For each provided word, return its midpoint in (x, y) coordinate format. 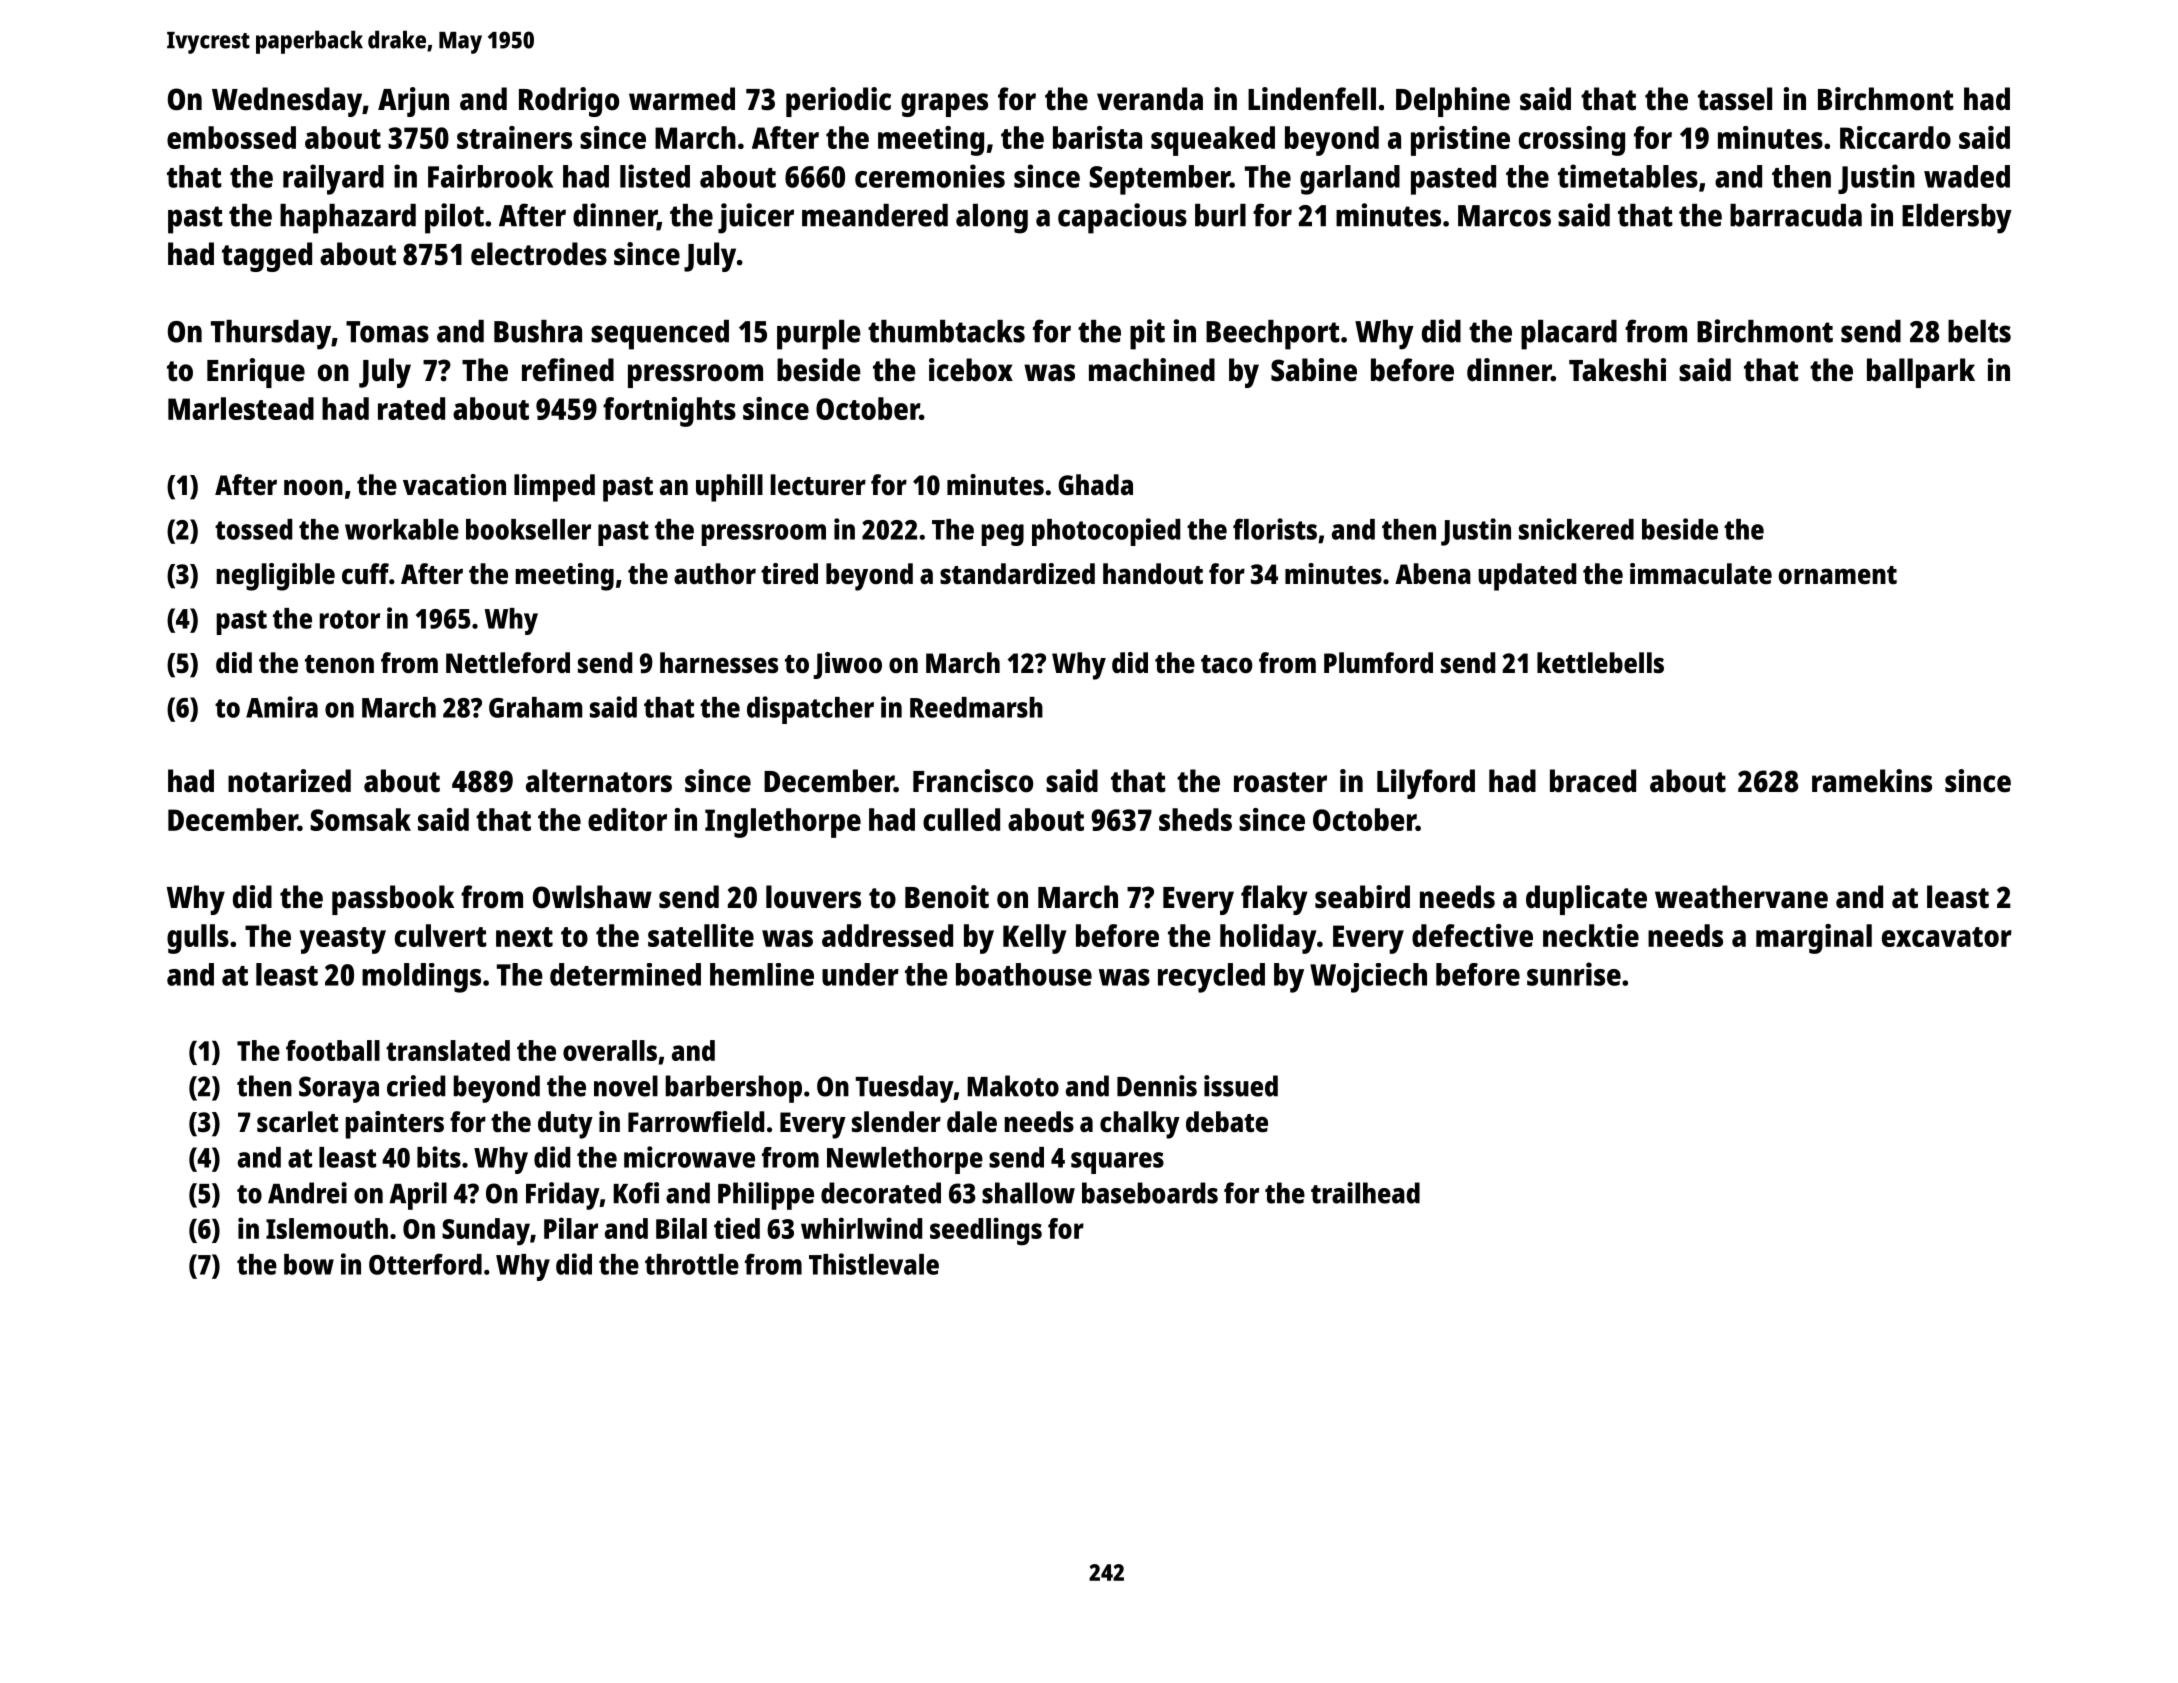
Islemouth (327, 1228)
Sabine (1314, 370)
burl (1220, 215)
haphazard (348, 219)
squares (1117, 1163)
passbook (393, 900)
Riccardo (1895, 137)
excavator (1947, 937)
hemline (762, 974)
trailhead (1365, 1193)
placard (1569, 335)
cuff (365, 573)
